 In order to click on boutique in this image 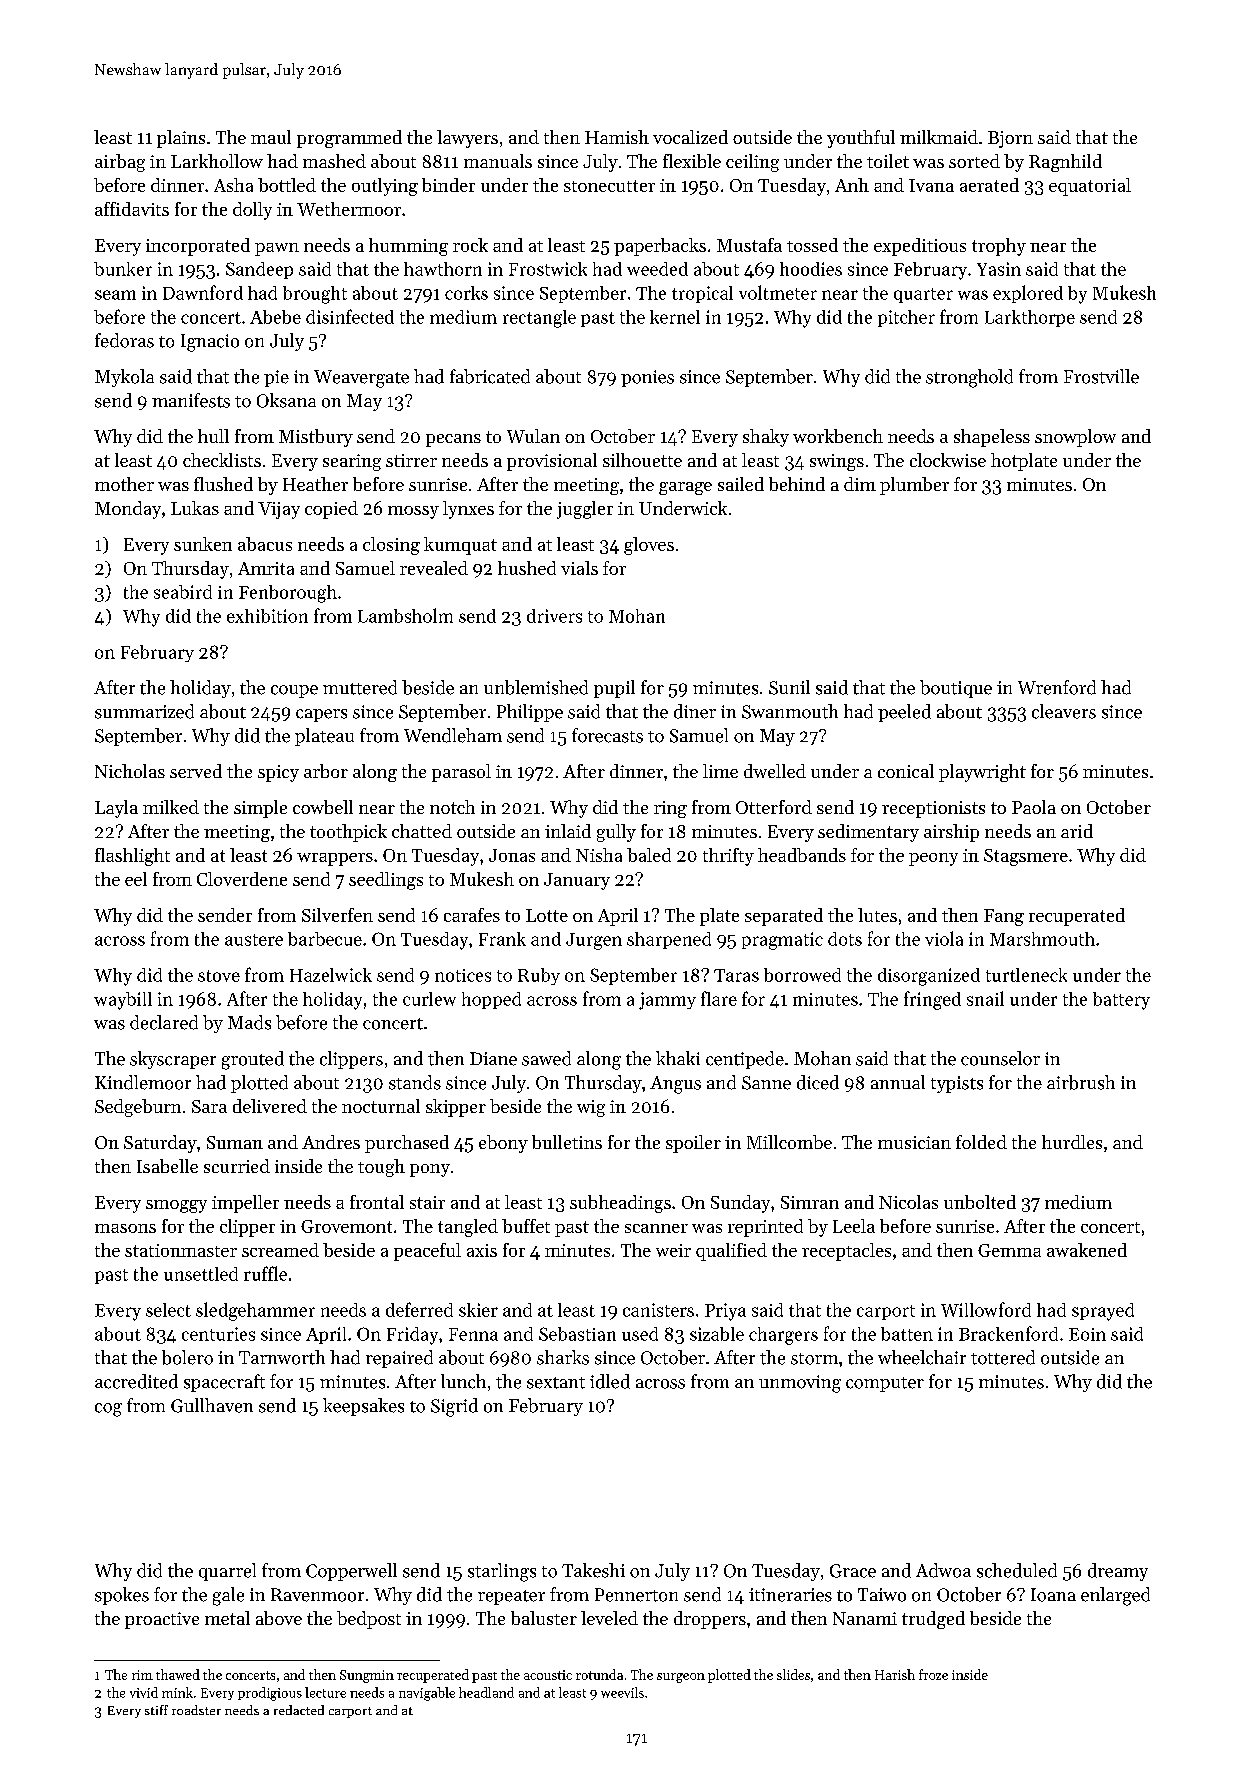, I will do `click(956, 689)`.
